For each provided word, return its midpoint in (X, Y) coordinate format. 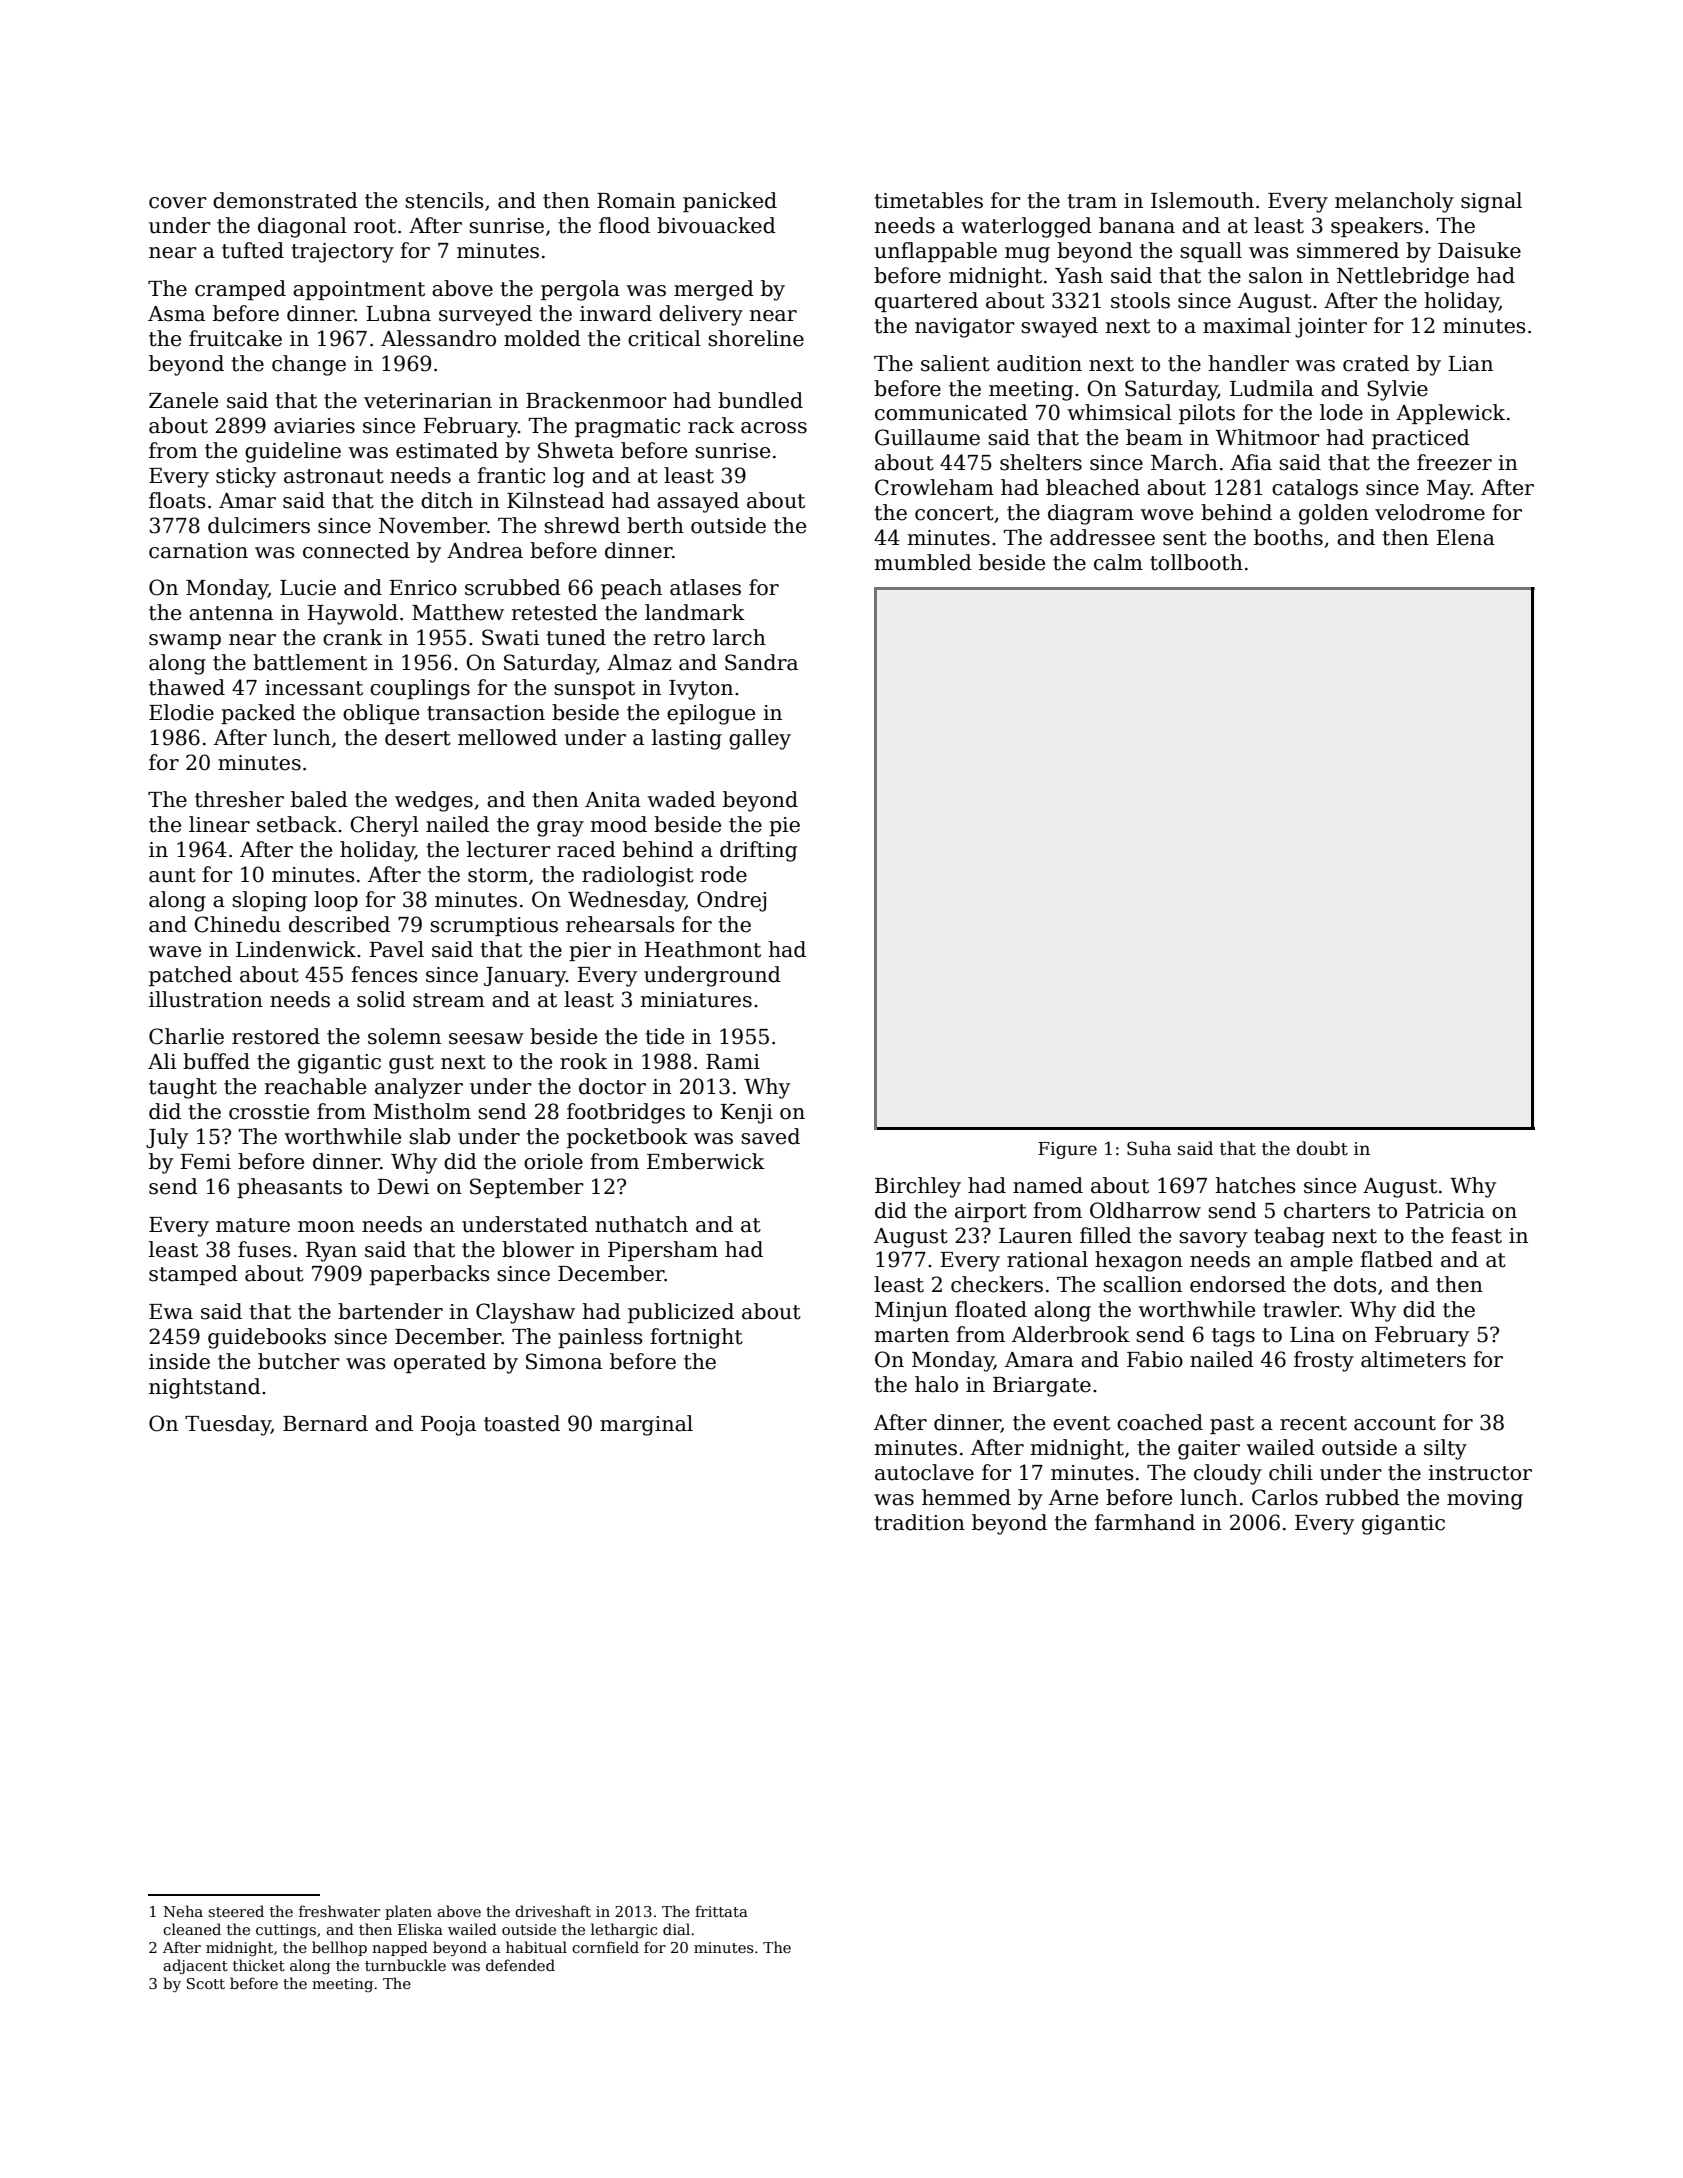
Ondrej (731, 901)
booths (1288, 537)
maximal (1247, 325)
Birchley (918, 1187)
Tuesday (228, 1425)
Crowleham (934, 487)
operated (440, 1363)
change (309, 365)
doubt (1322, 1148)
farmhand (1145, 1522)
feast (1476, 1235)
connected (356, 550)
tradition (919, 1522)
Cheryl (384, 826)
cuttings (286, 1931)
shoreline (756, 338)
